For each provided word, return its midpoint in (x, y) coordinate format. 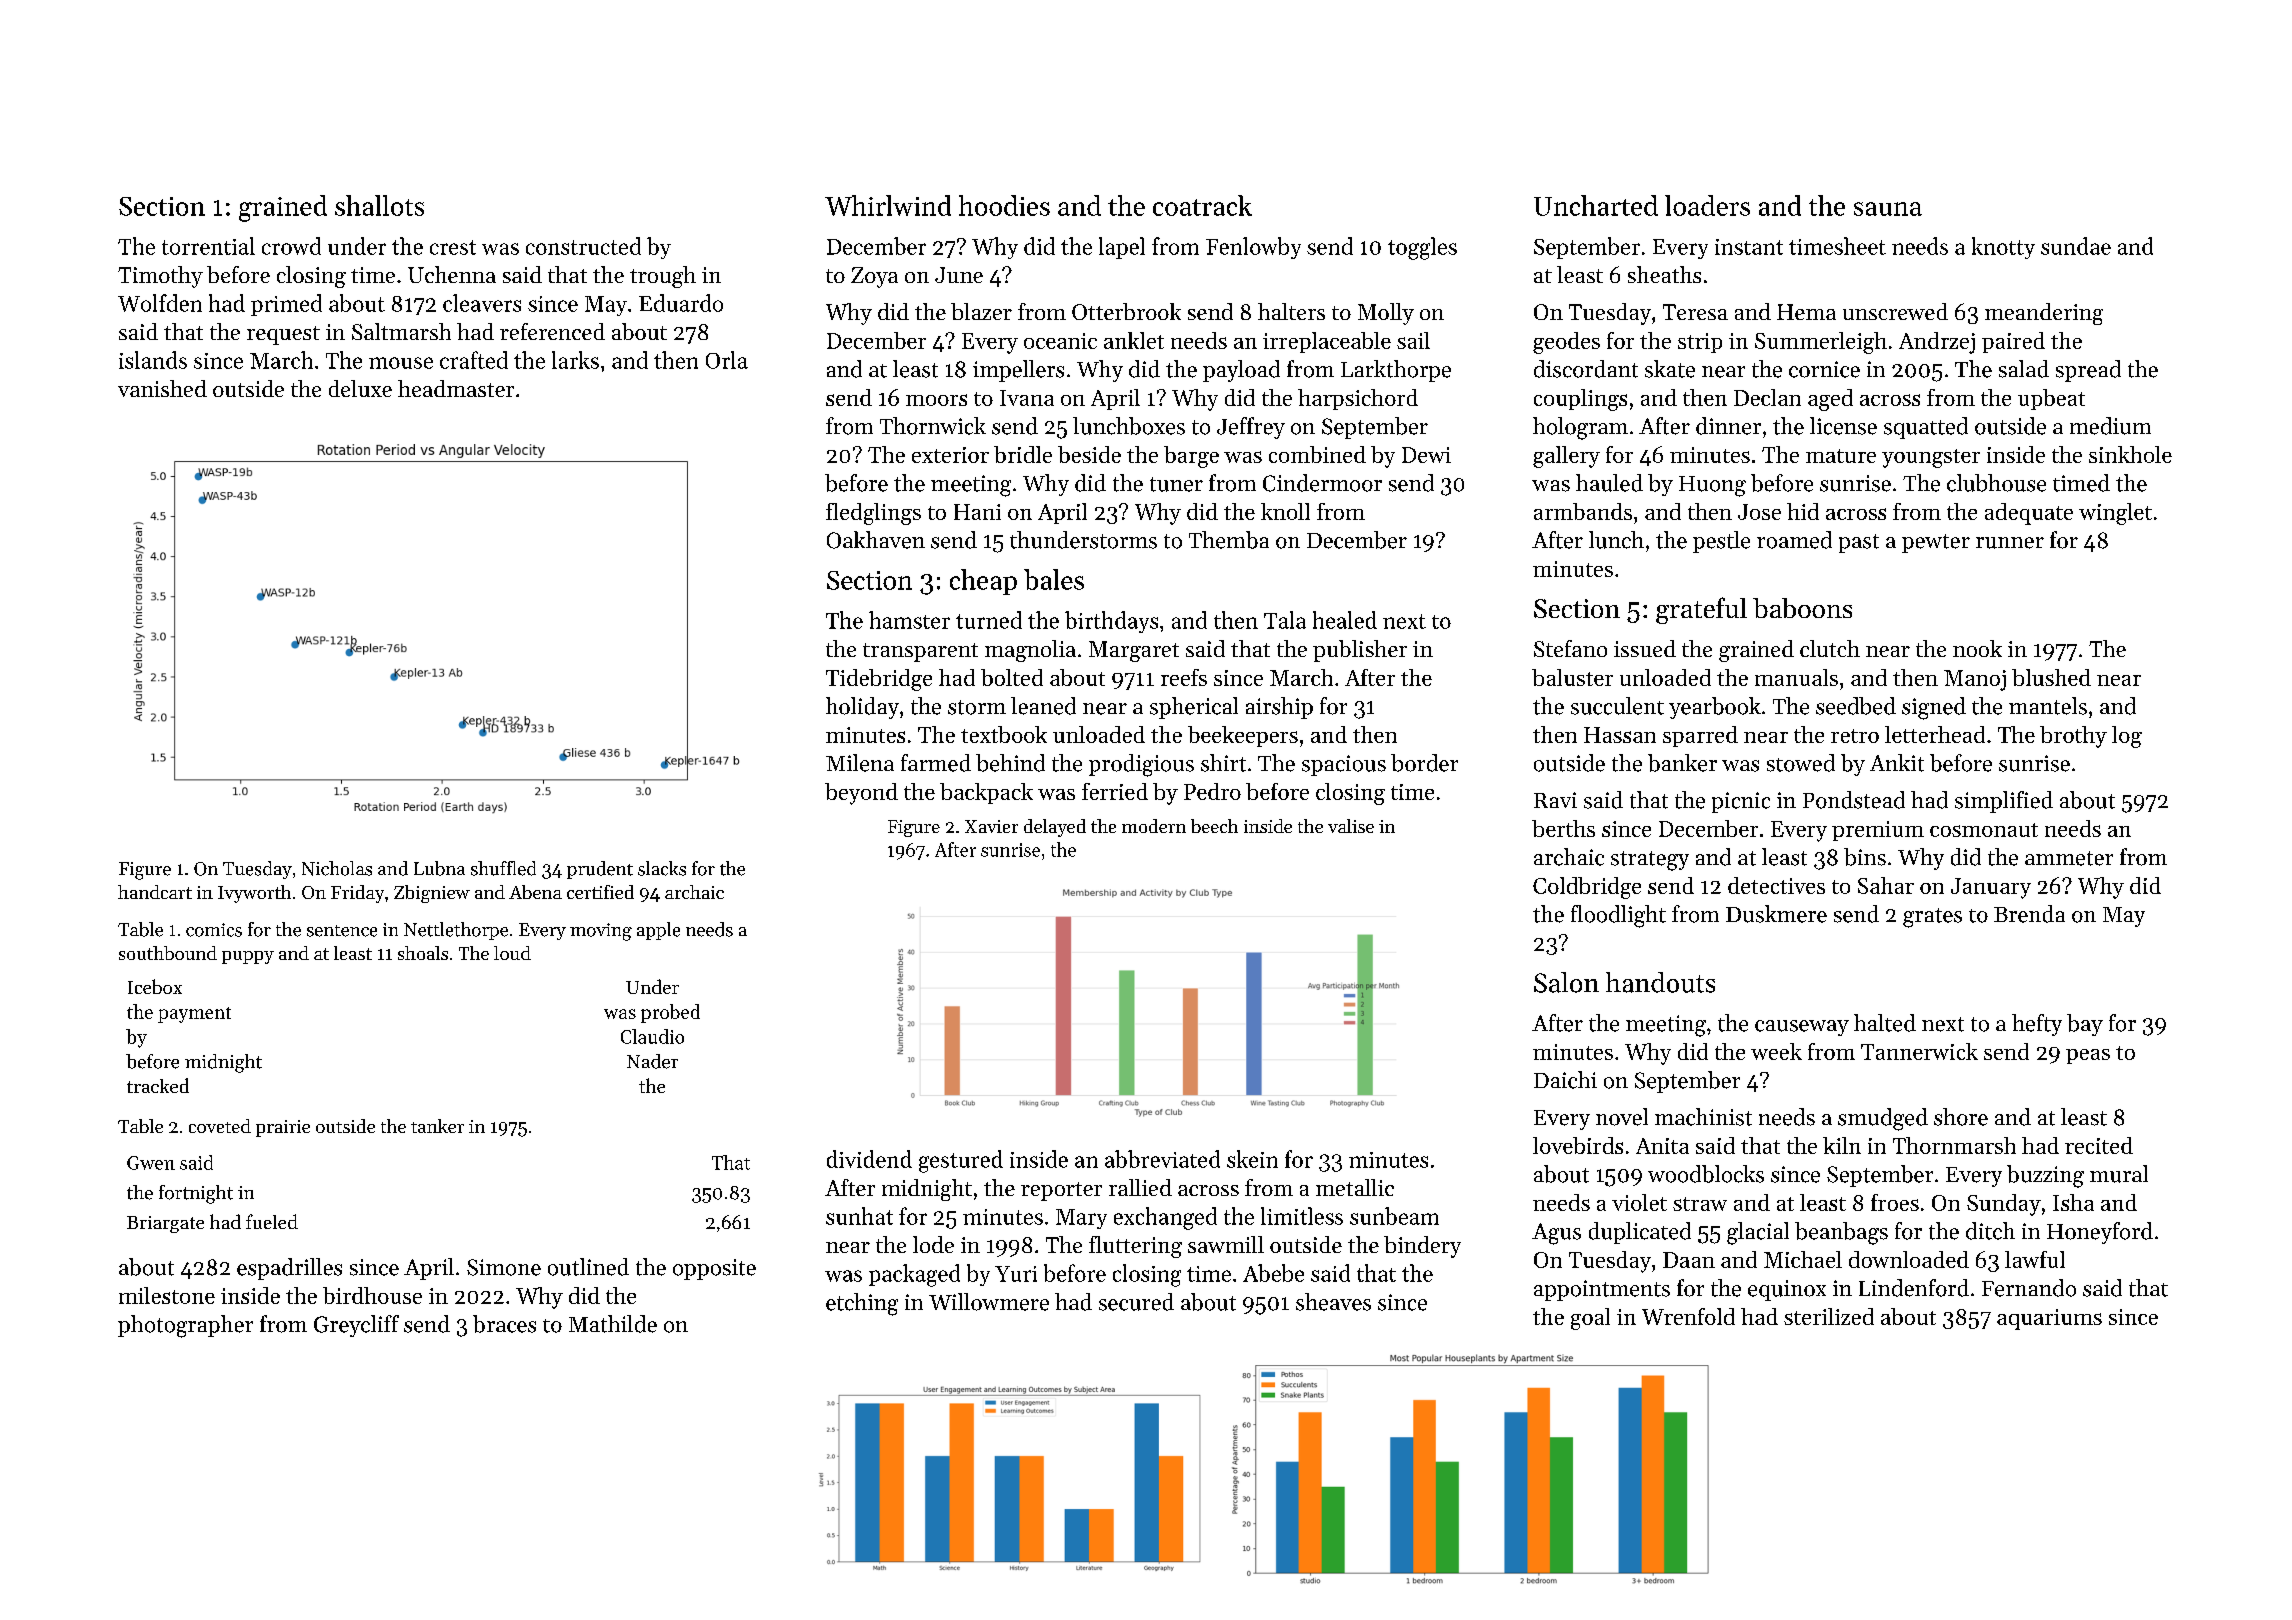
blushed (2051, 677)
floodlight (1618, 916)
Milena (860, 763)
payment (194, 1015)
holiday (862, 708)
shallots (379, 205)
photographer (185, 1326)
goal (1590, 1319)
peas (2088, 1056)
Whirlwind (888, 205)
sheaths (1664, 274)
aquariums (2049, 1319)
